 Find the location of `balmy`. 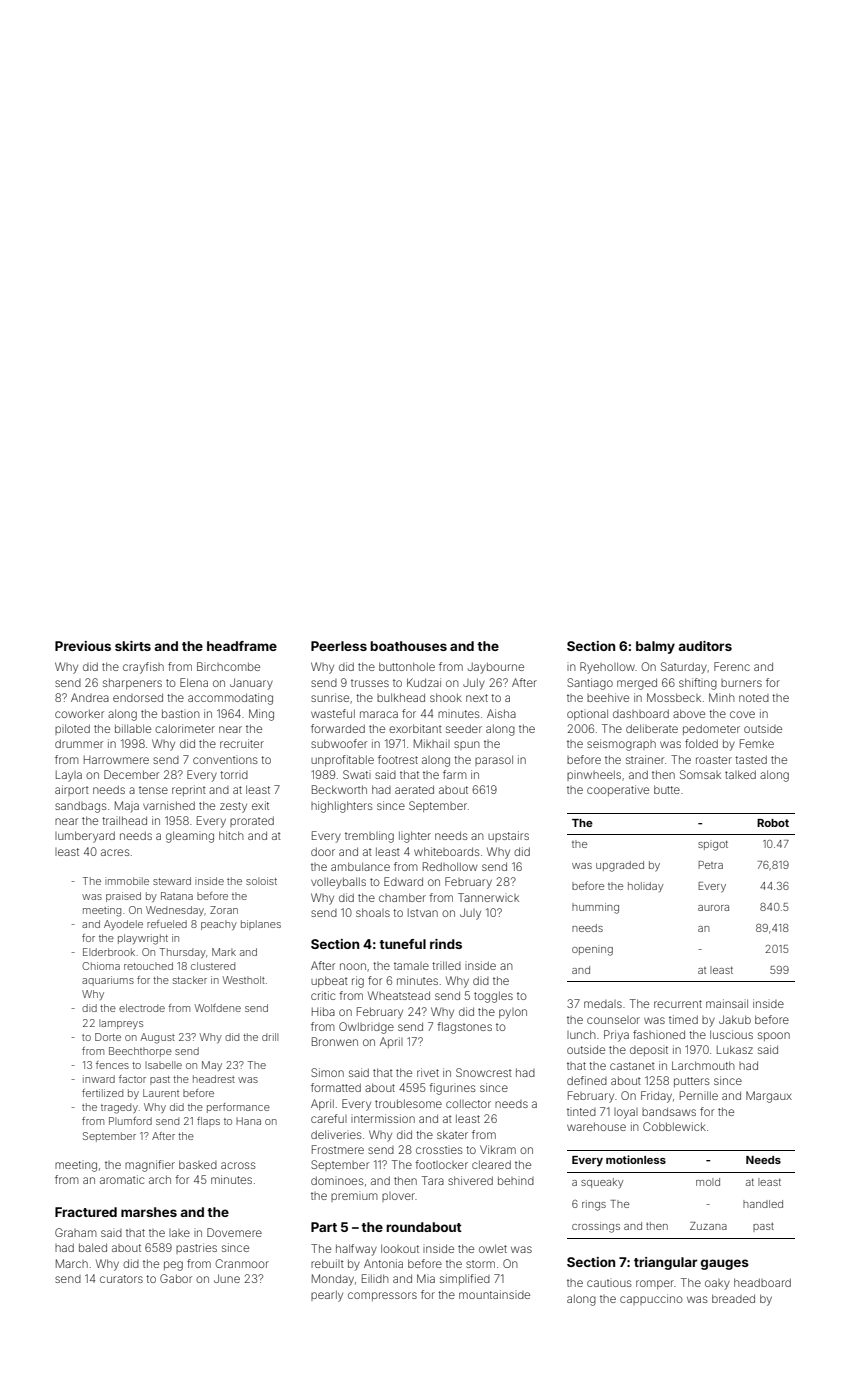

balmy is located at coordinates (655, 647).
